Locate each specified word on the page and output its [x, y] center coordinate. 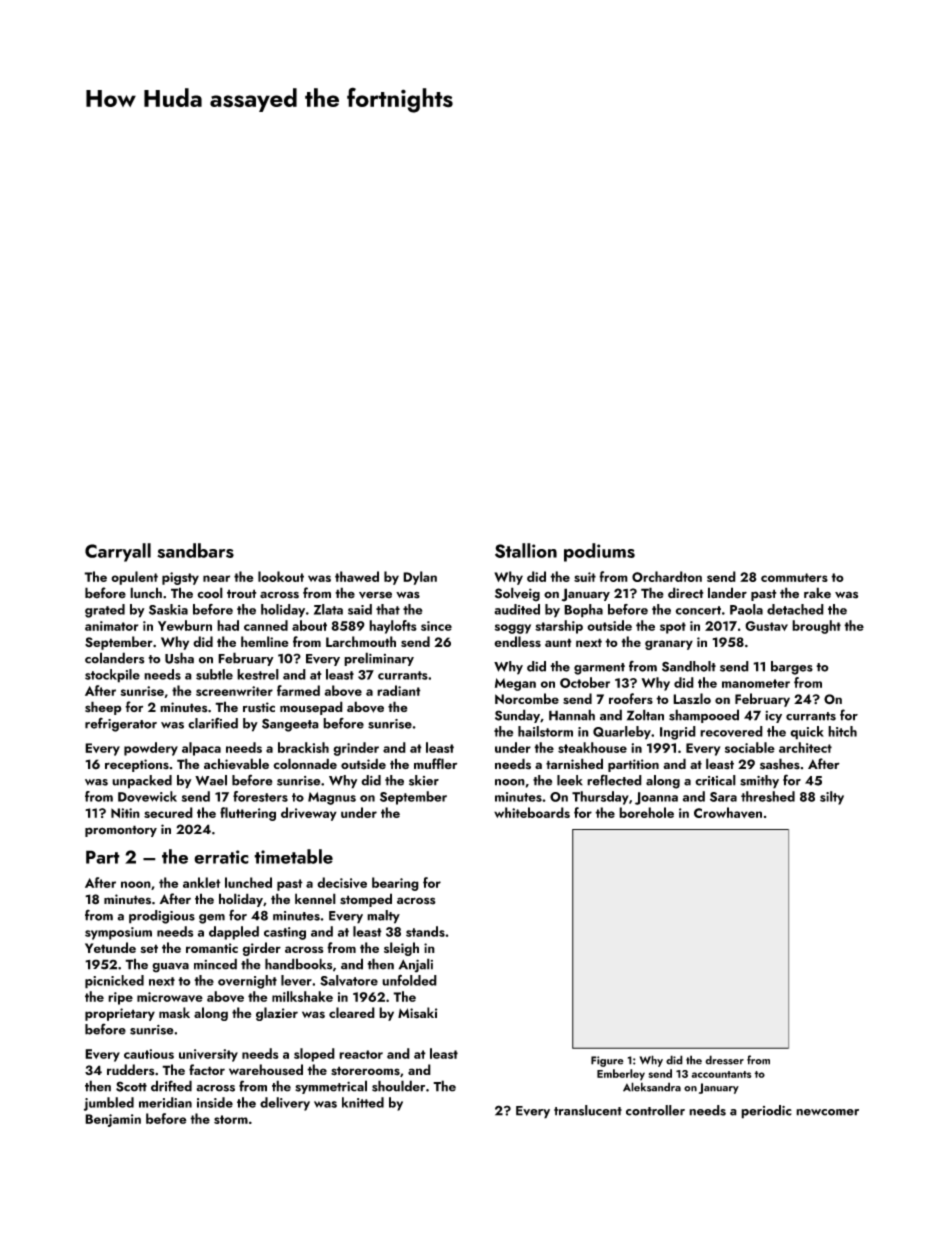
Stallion [526, 550]
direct [686, 593]
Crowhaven [728, 812]
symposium [118, 933]
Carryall [118, 552]
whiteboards [532, 812]
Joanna [656, 798]
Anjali [415, 965]
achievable [236, 764]
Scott [131, 1086]
